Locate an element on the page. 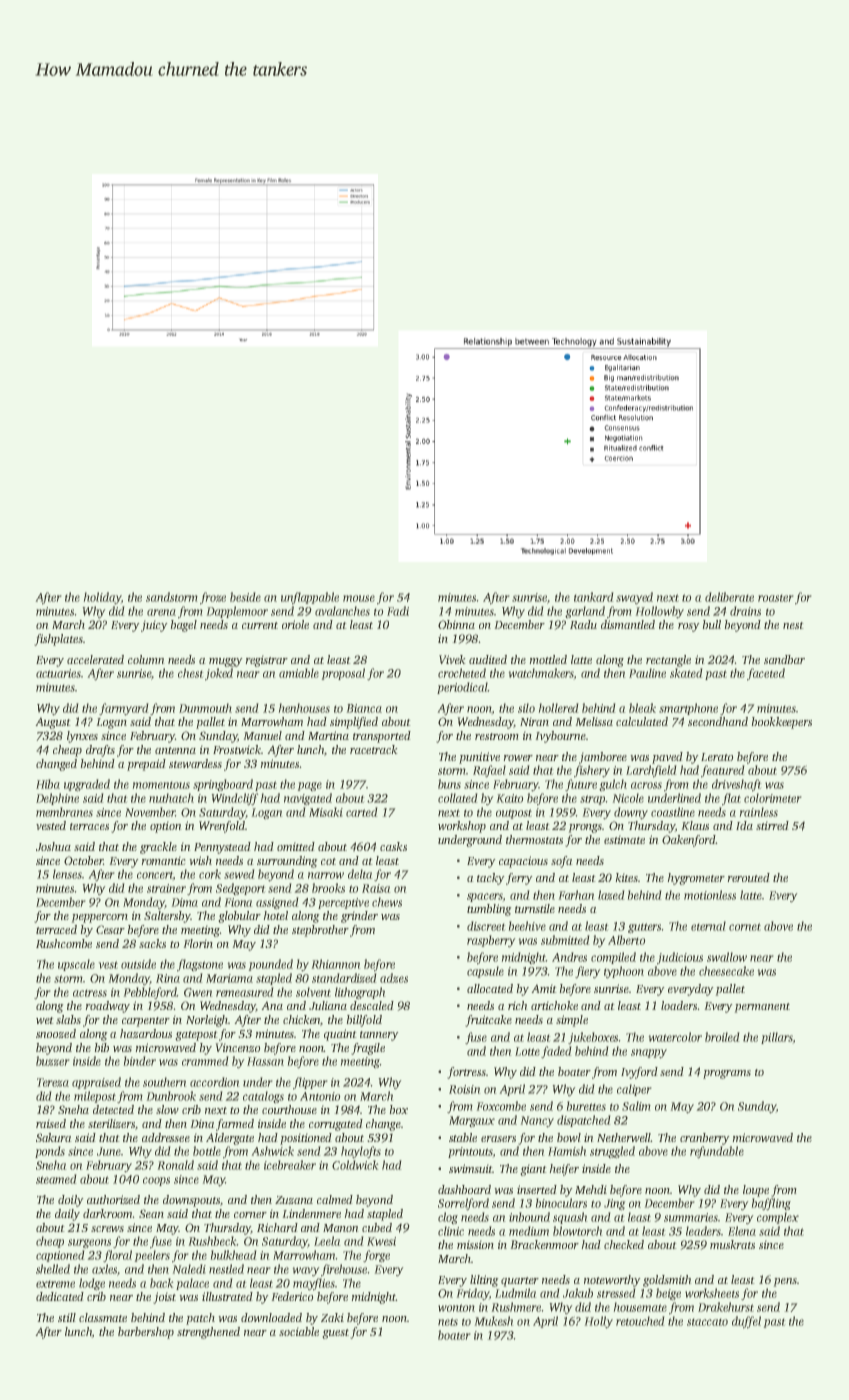 This document has height=1400, width=849. Joshua is located at coordinates (53, 846).
